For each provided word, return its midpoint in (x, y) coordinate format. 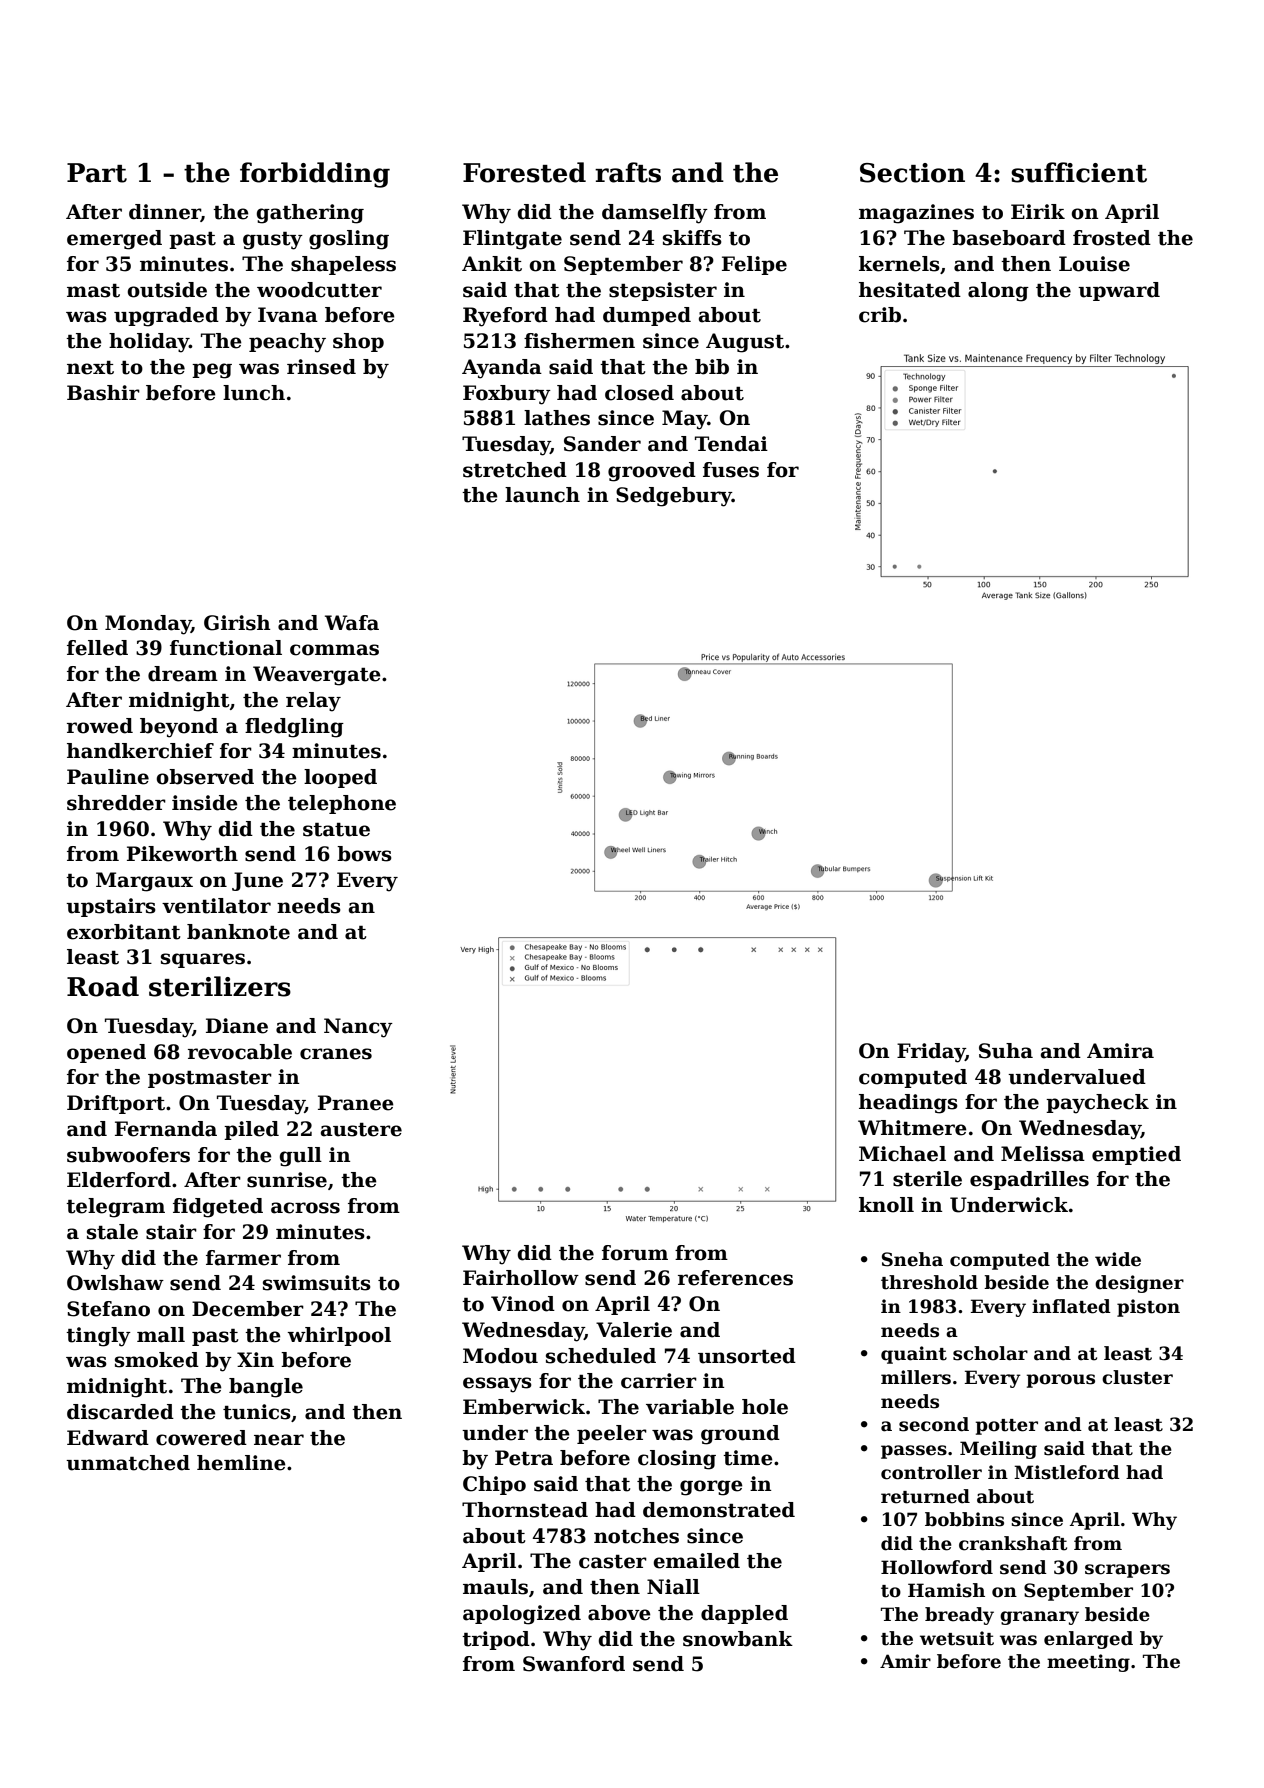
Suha (1006, 1051)
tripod (496, 1640)
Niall (673, 1587)
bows (364, 854)
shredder (116, 803)
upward (1119, 291)
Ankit (492, 264)
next (90, 368)
